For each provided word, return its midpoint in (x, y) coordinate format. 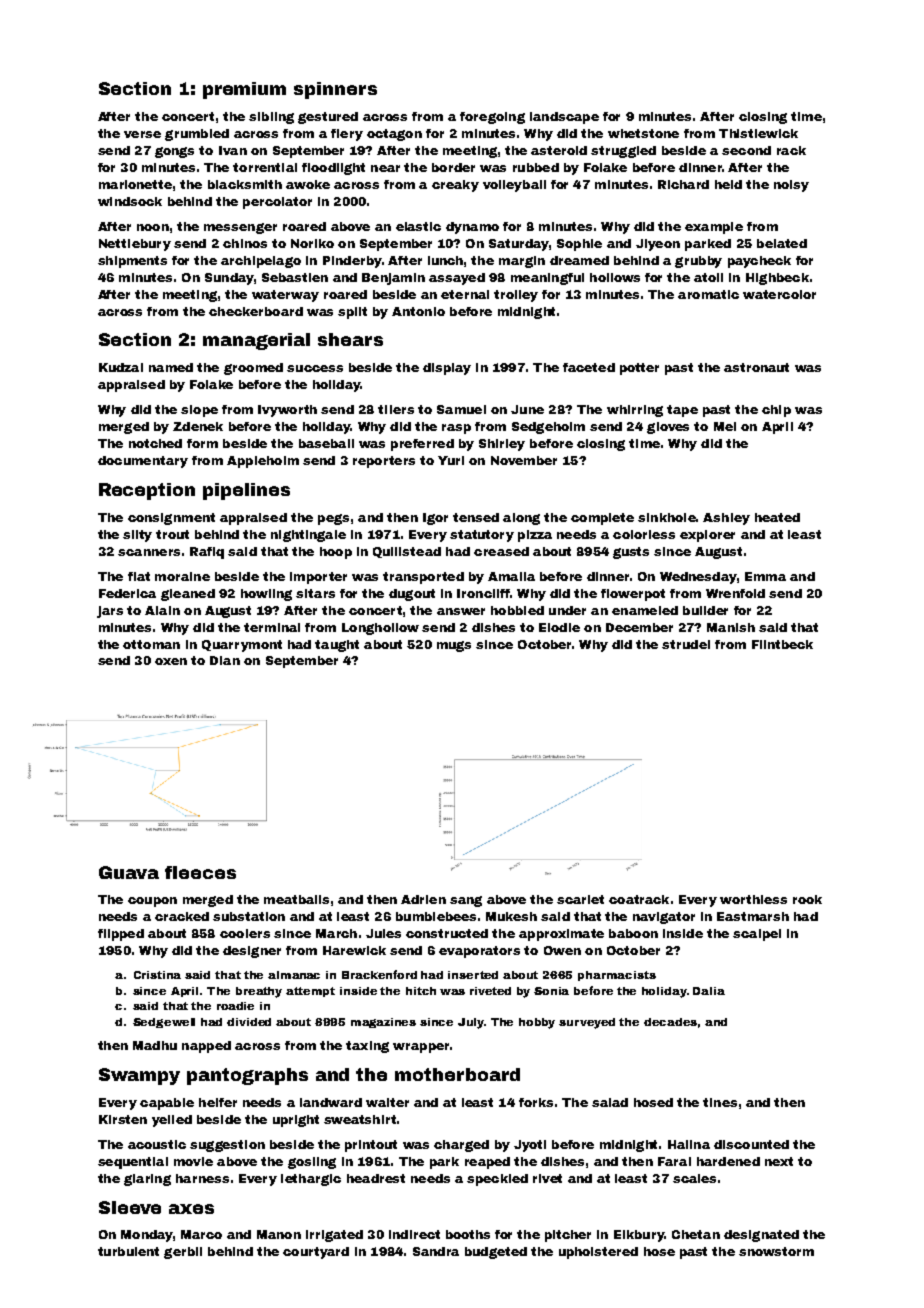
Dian (225, 660)
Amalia (511, 576)
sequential (133, 1163)
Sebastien (295, 277)
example (714, 228)
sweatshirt (360, 1119)
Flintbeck (782, 644)
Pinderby (352, 262)
